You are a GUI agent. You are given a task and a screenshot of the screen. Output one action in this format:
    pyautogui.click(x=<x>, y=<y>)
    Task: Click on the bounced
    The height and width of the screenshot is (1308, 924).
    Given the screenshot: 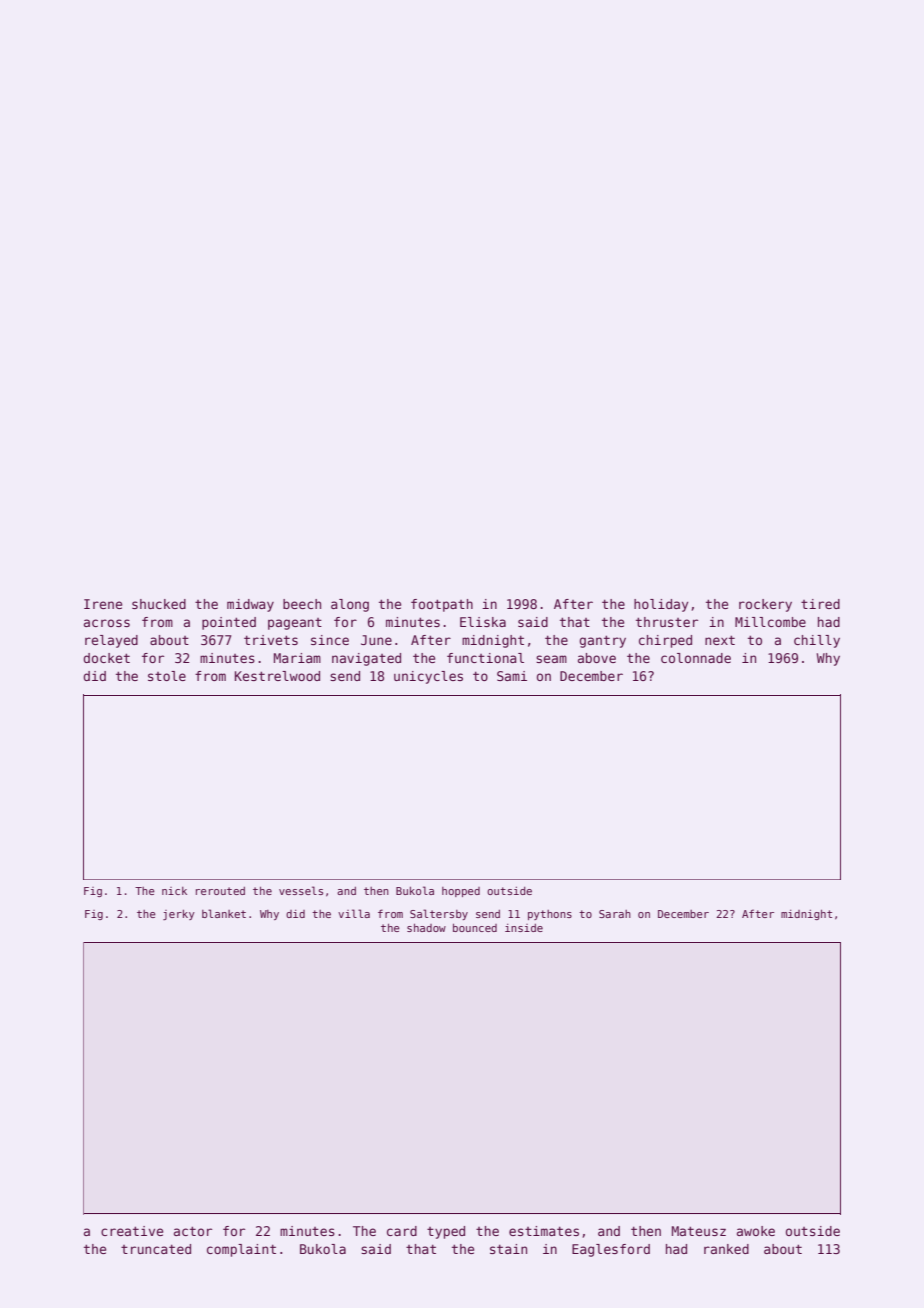 What is the action you would take?
    pyautogui.click(x=475, y=927)
